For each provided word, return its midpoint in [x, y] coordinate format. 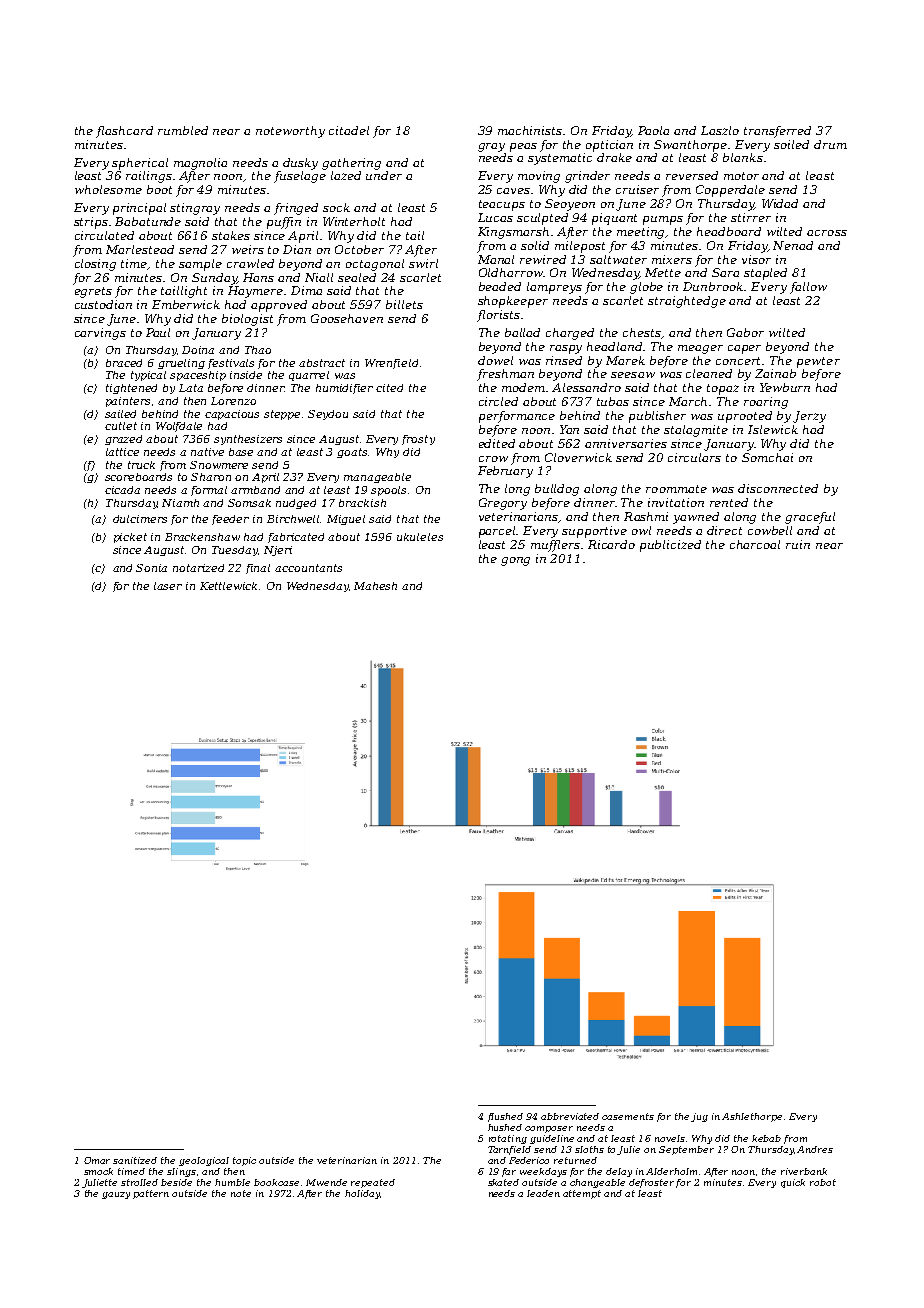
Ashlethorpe [752, 1117]
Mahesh [375, 586]
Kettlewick [228, 586]
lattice [122, 452]
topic [244, 1161]
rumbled [183, 130]
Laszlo [720, 130]
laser [168, 586]
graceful [810, 518]
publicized [670, 546]
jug [699, 1117]
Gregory [503, 504]
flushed [505, 1117]
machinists [530, 130]
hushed [505, 1127]
